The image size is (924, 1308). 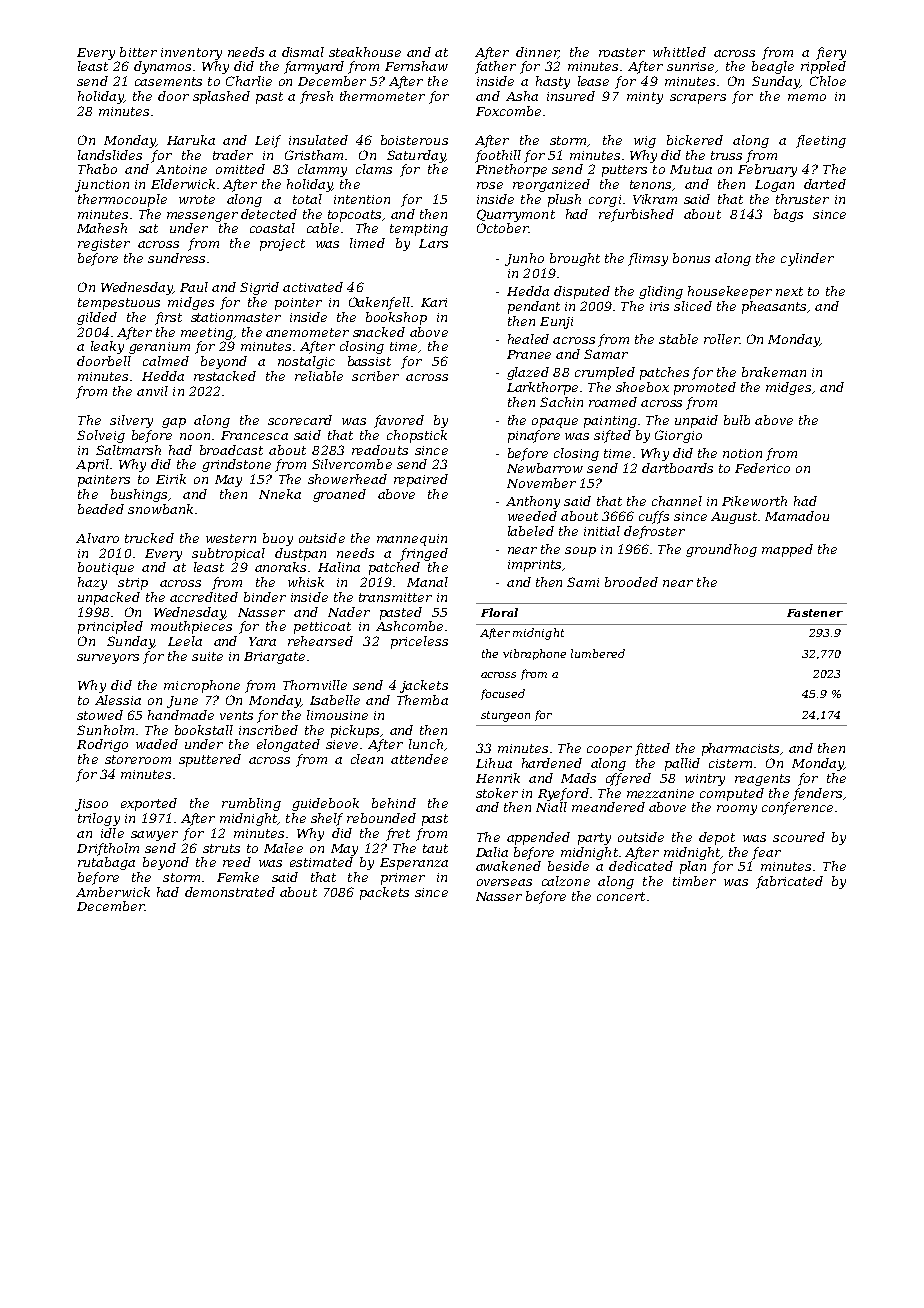 What do you see at coordinates (113, 892) in the page?
I see `Amberwick` at bounding box center [113, 892].
